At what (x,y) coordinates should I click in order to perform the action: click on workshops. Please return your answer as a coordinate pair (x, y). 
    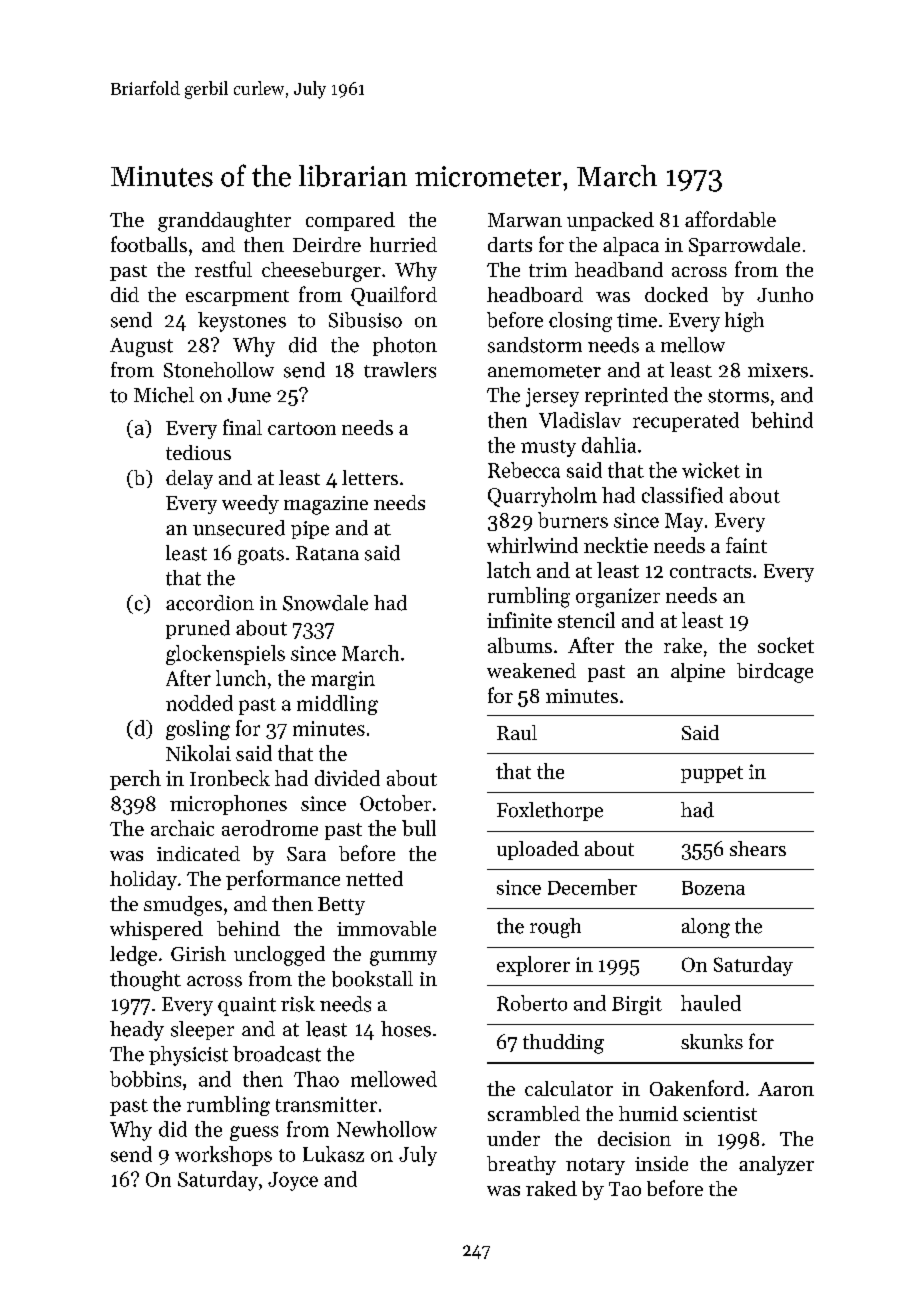
    Looking at the image, I should click on (223, 1156).
